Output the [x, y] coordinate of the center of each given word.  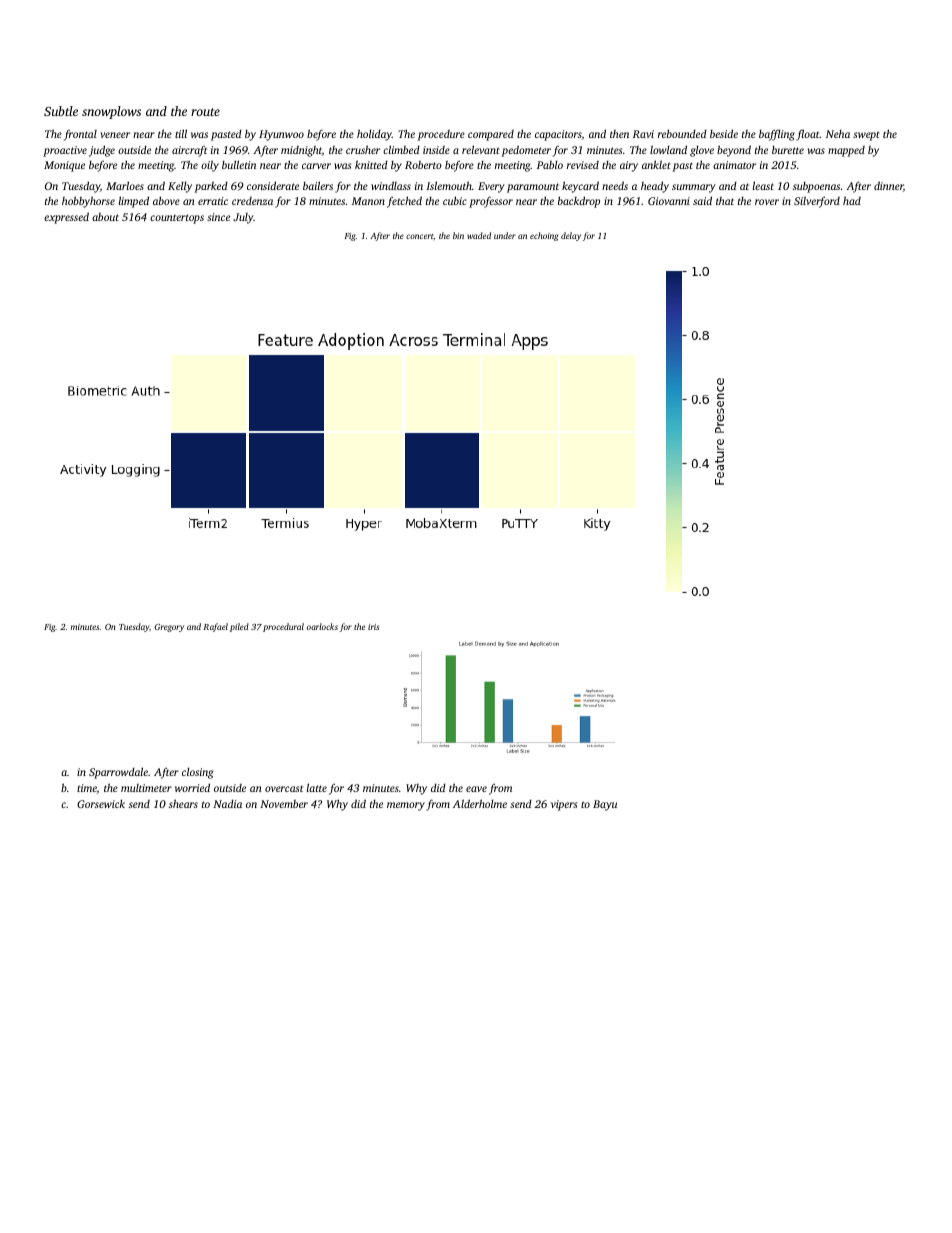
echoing [544, 236]
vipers [564, 805]
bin [458, 235]
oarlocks [322, 626]
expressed [66, 218]
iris [373, 627]
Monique [64, 166]
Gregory [169, 628]
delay [571, 236]
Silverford [817, 202]
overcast [284, 788]
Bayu [605, 805]
